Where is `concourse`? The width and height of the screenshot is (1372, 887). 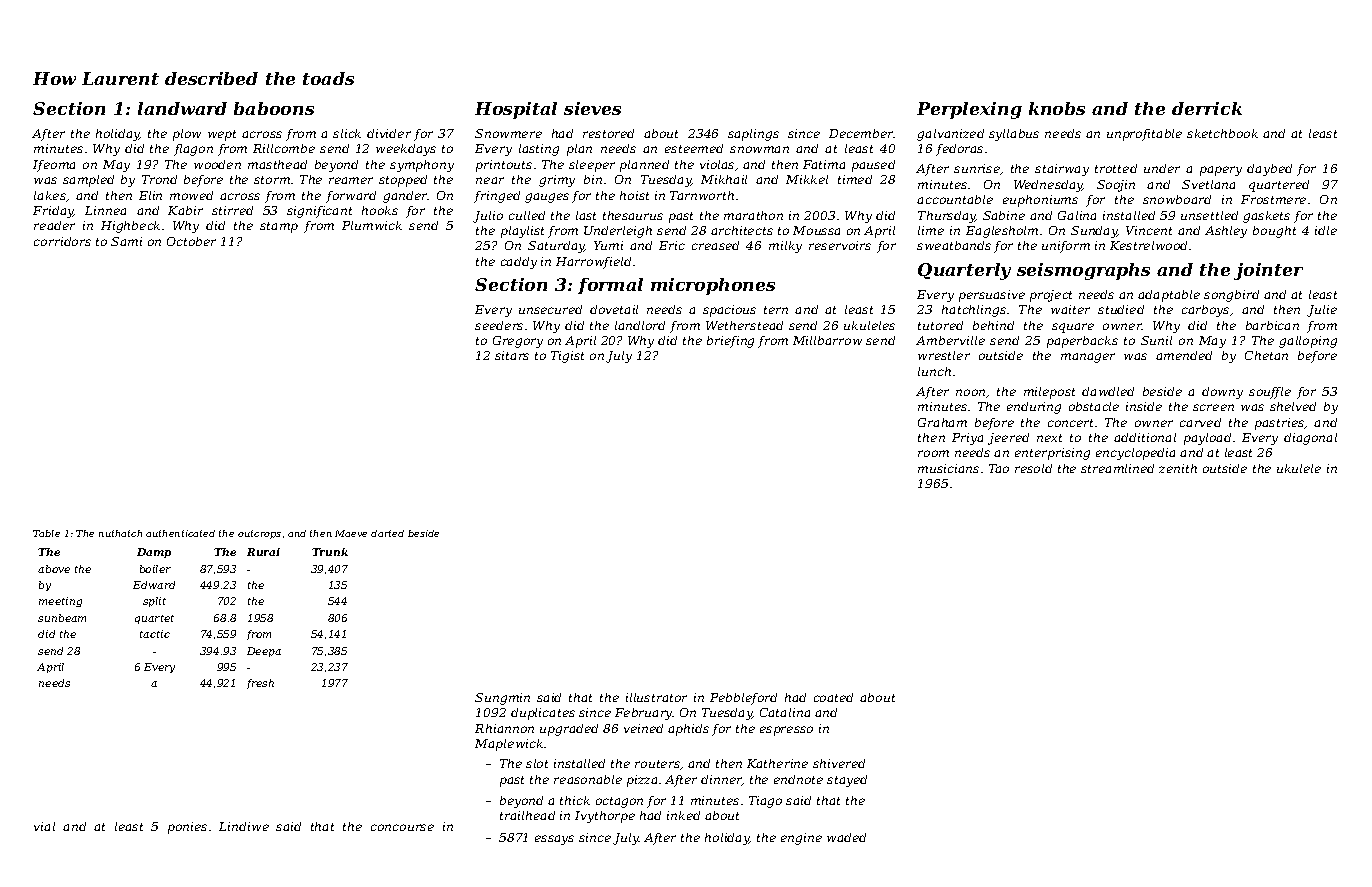 concourse is located at coordinates (402, 827).
